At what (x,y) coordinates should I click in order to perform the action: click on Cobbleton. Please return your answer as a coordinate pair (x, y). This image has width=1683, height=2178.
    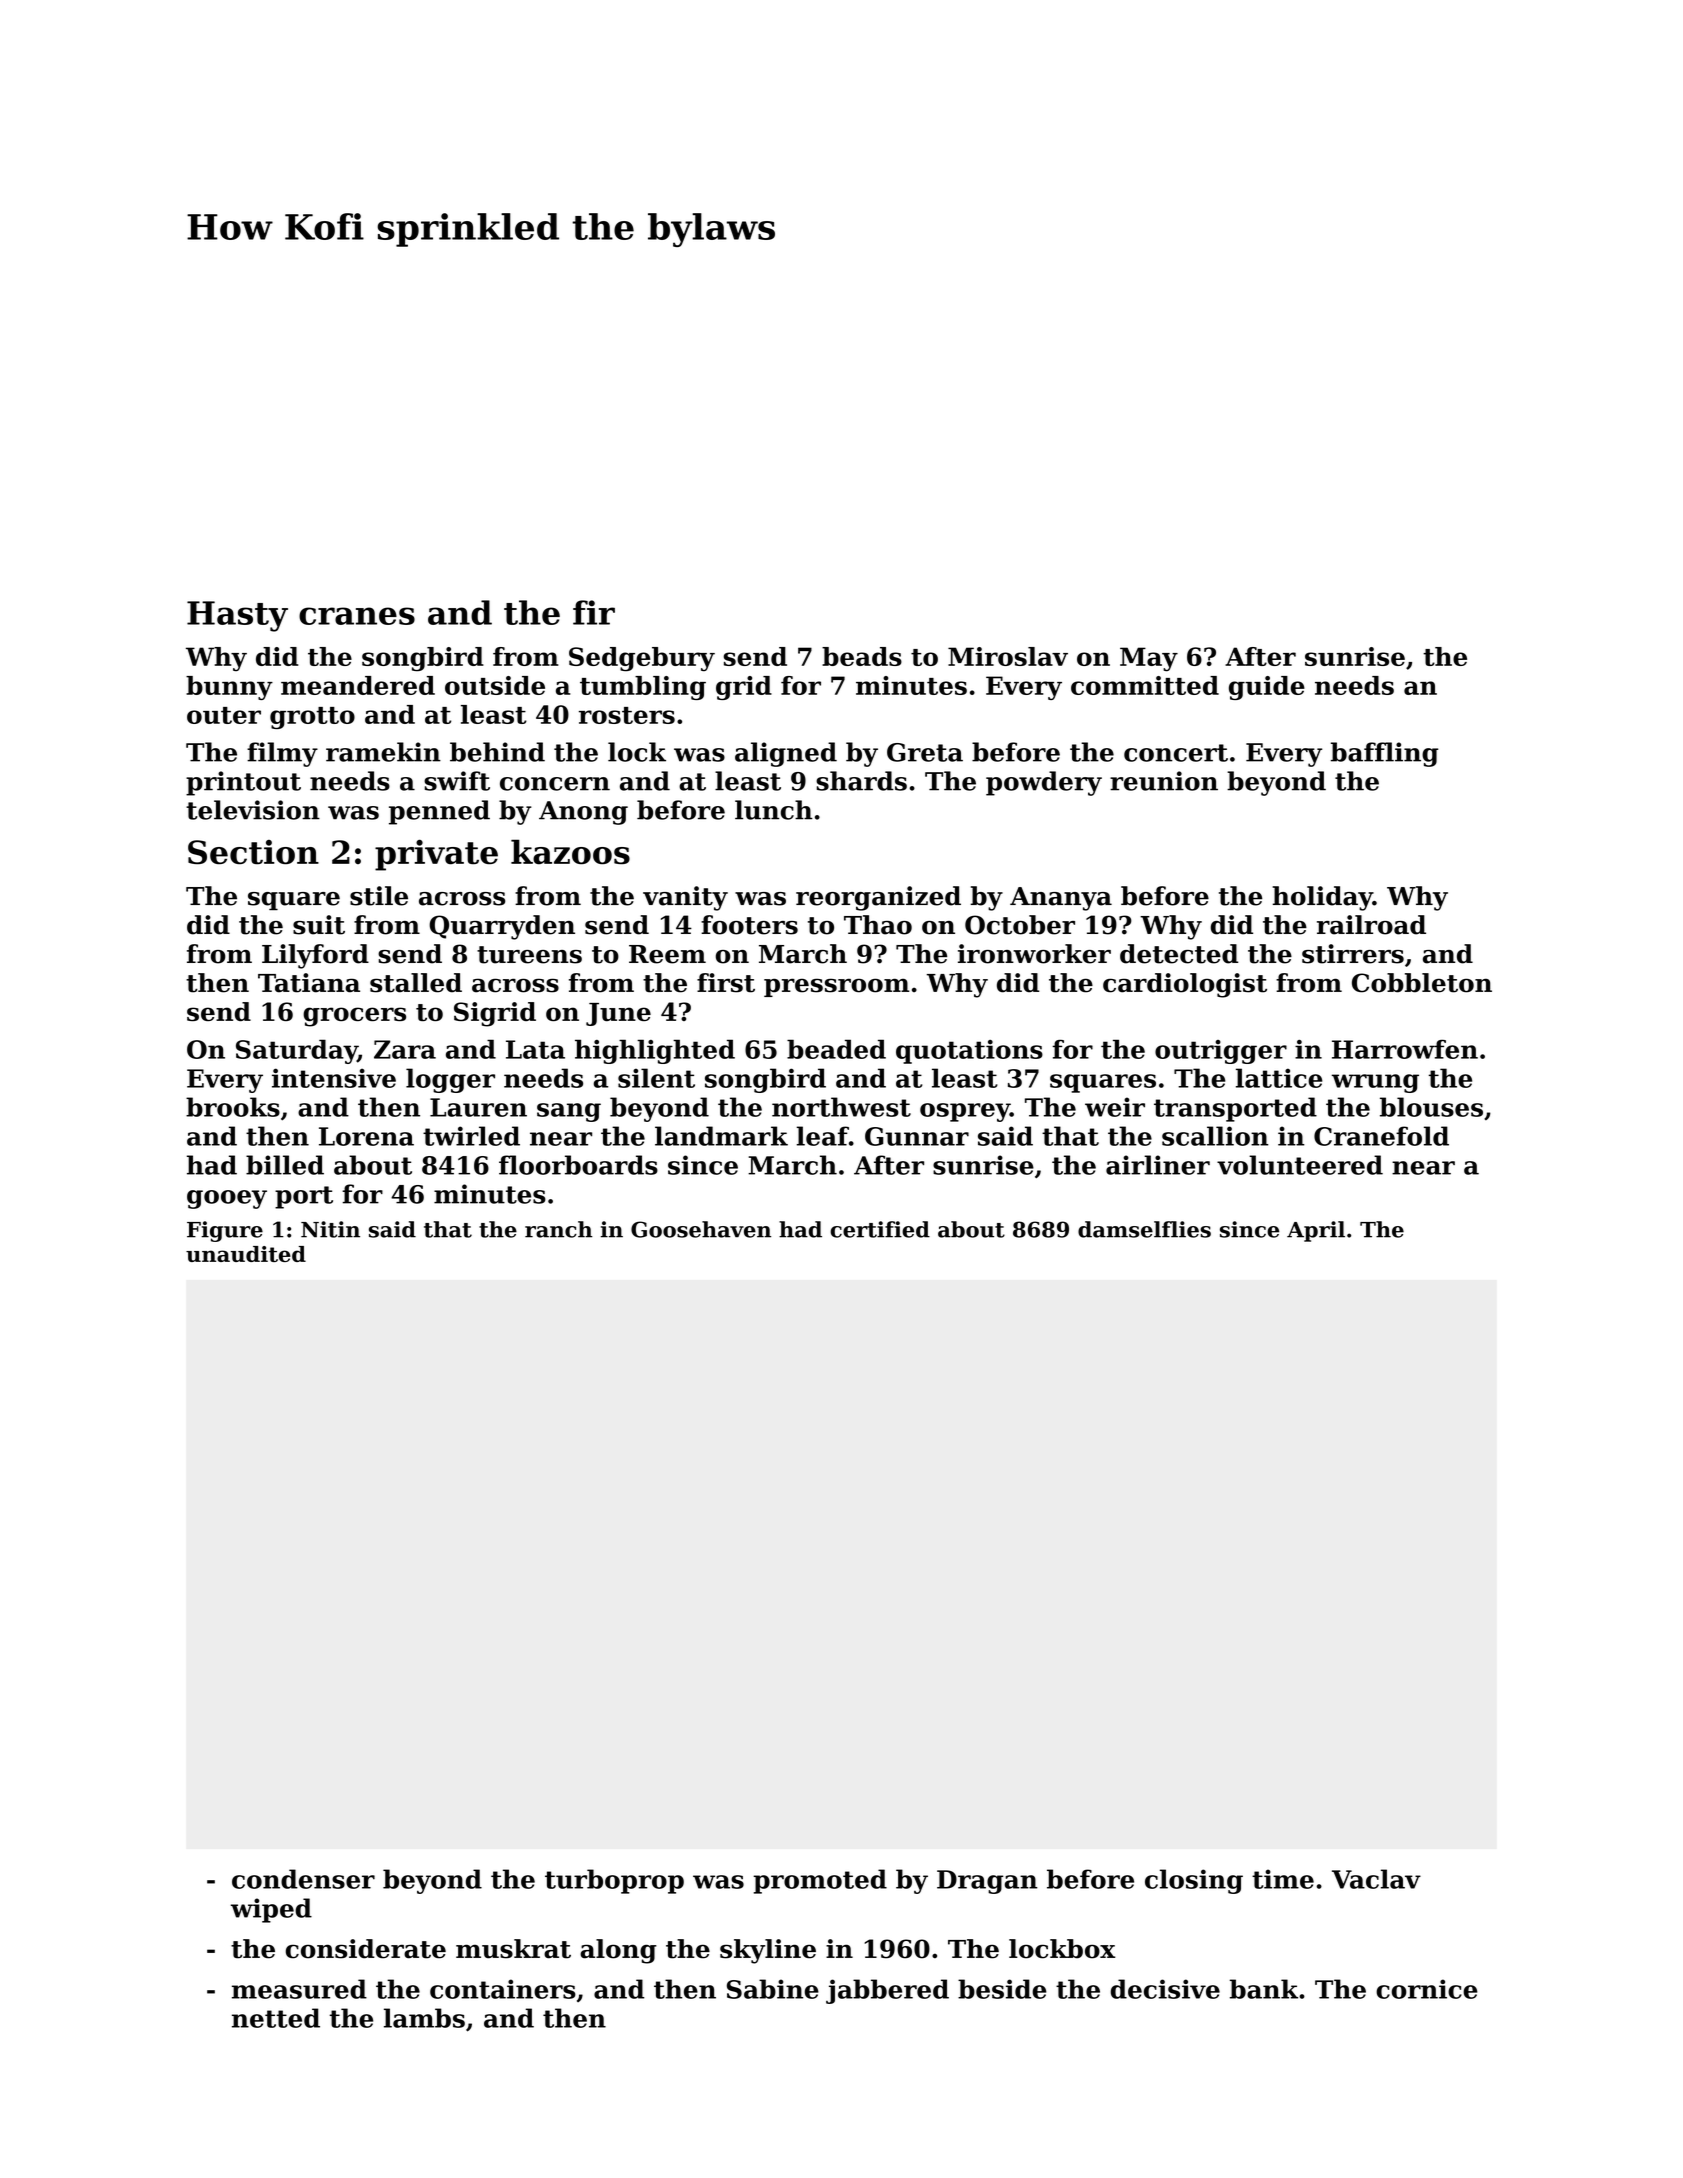
    Looking at the image, I should click on (1422, 983).
